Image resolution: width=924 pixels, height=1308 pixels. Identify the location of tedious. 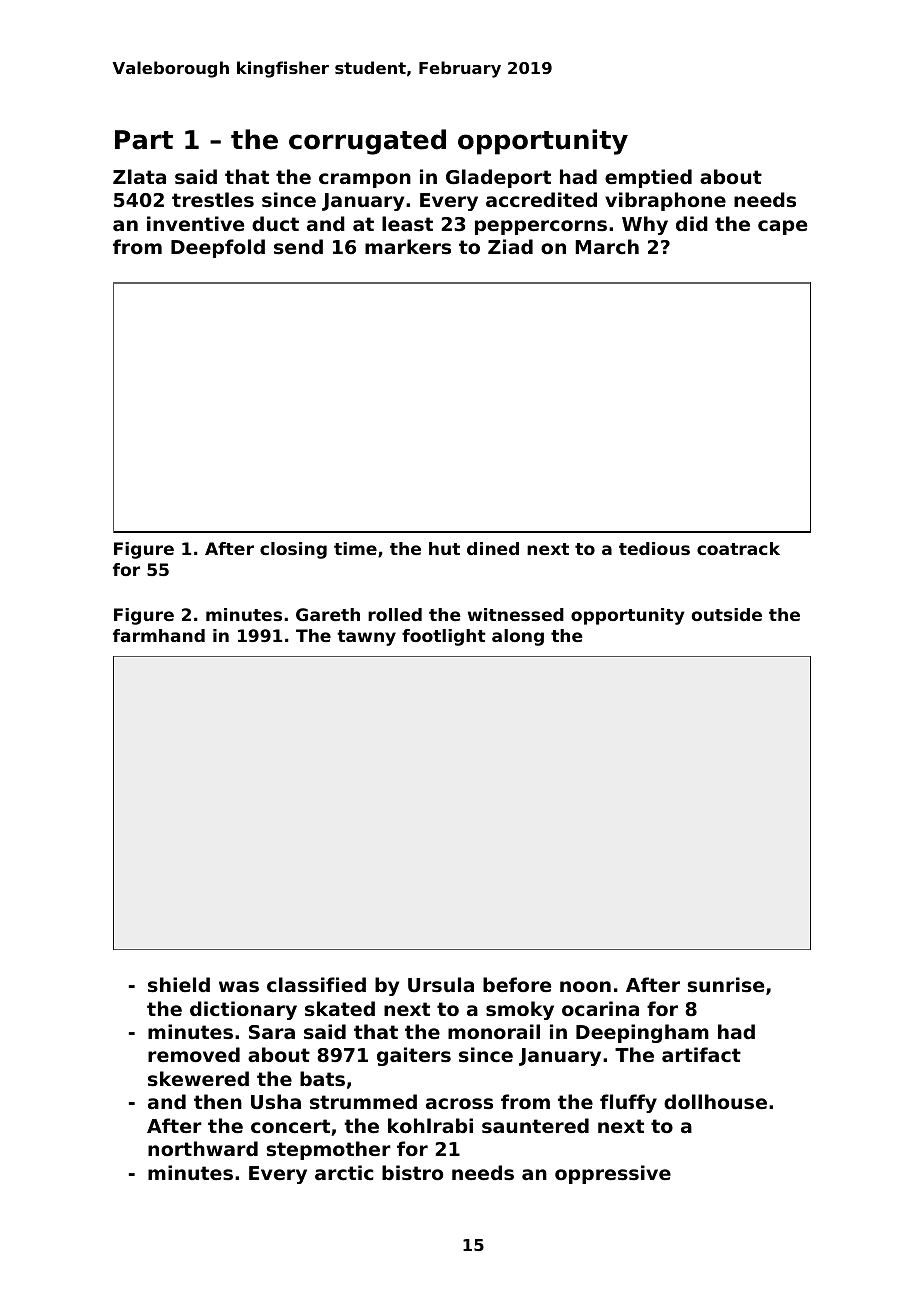
(654, 548).
